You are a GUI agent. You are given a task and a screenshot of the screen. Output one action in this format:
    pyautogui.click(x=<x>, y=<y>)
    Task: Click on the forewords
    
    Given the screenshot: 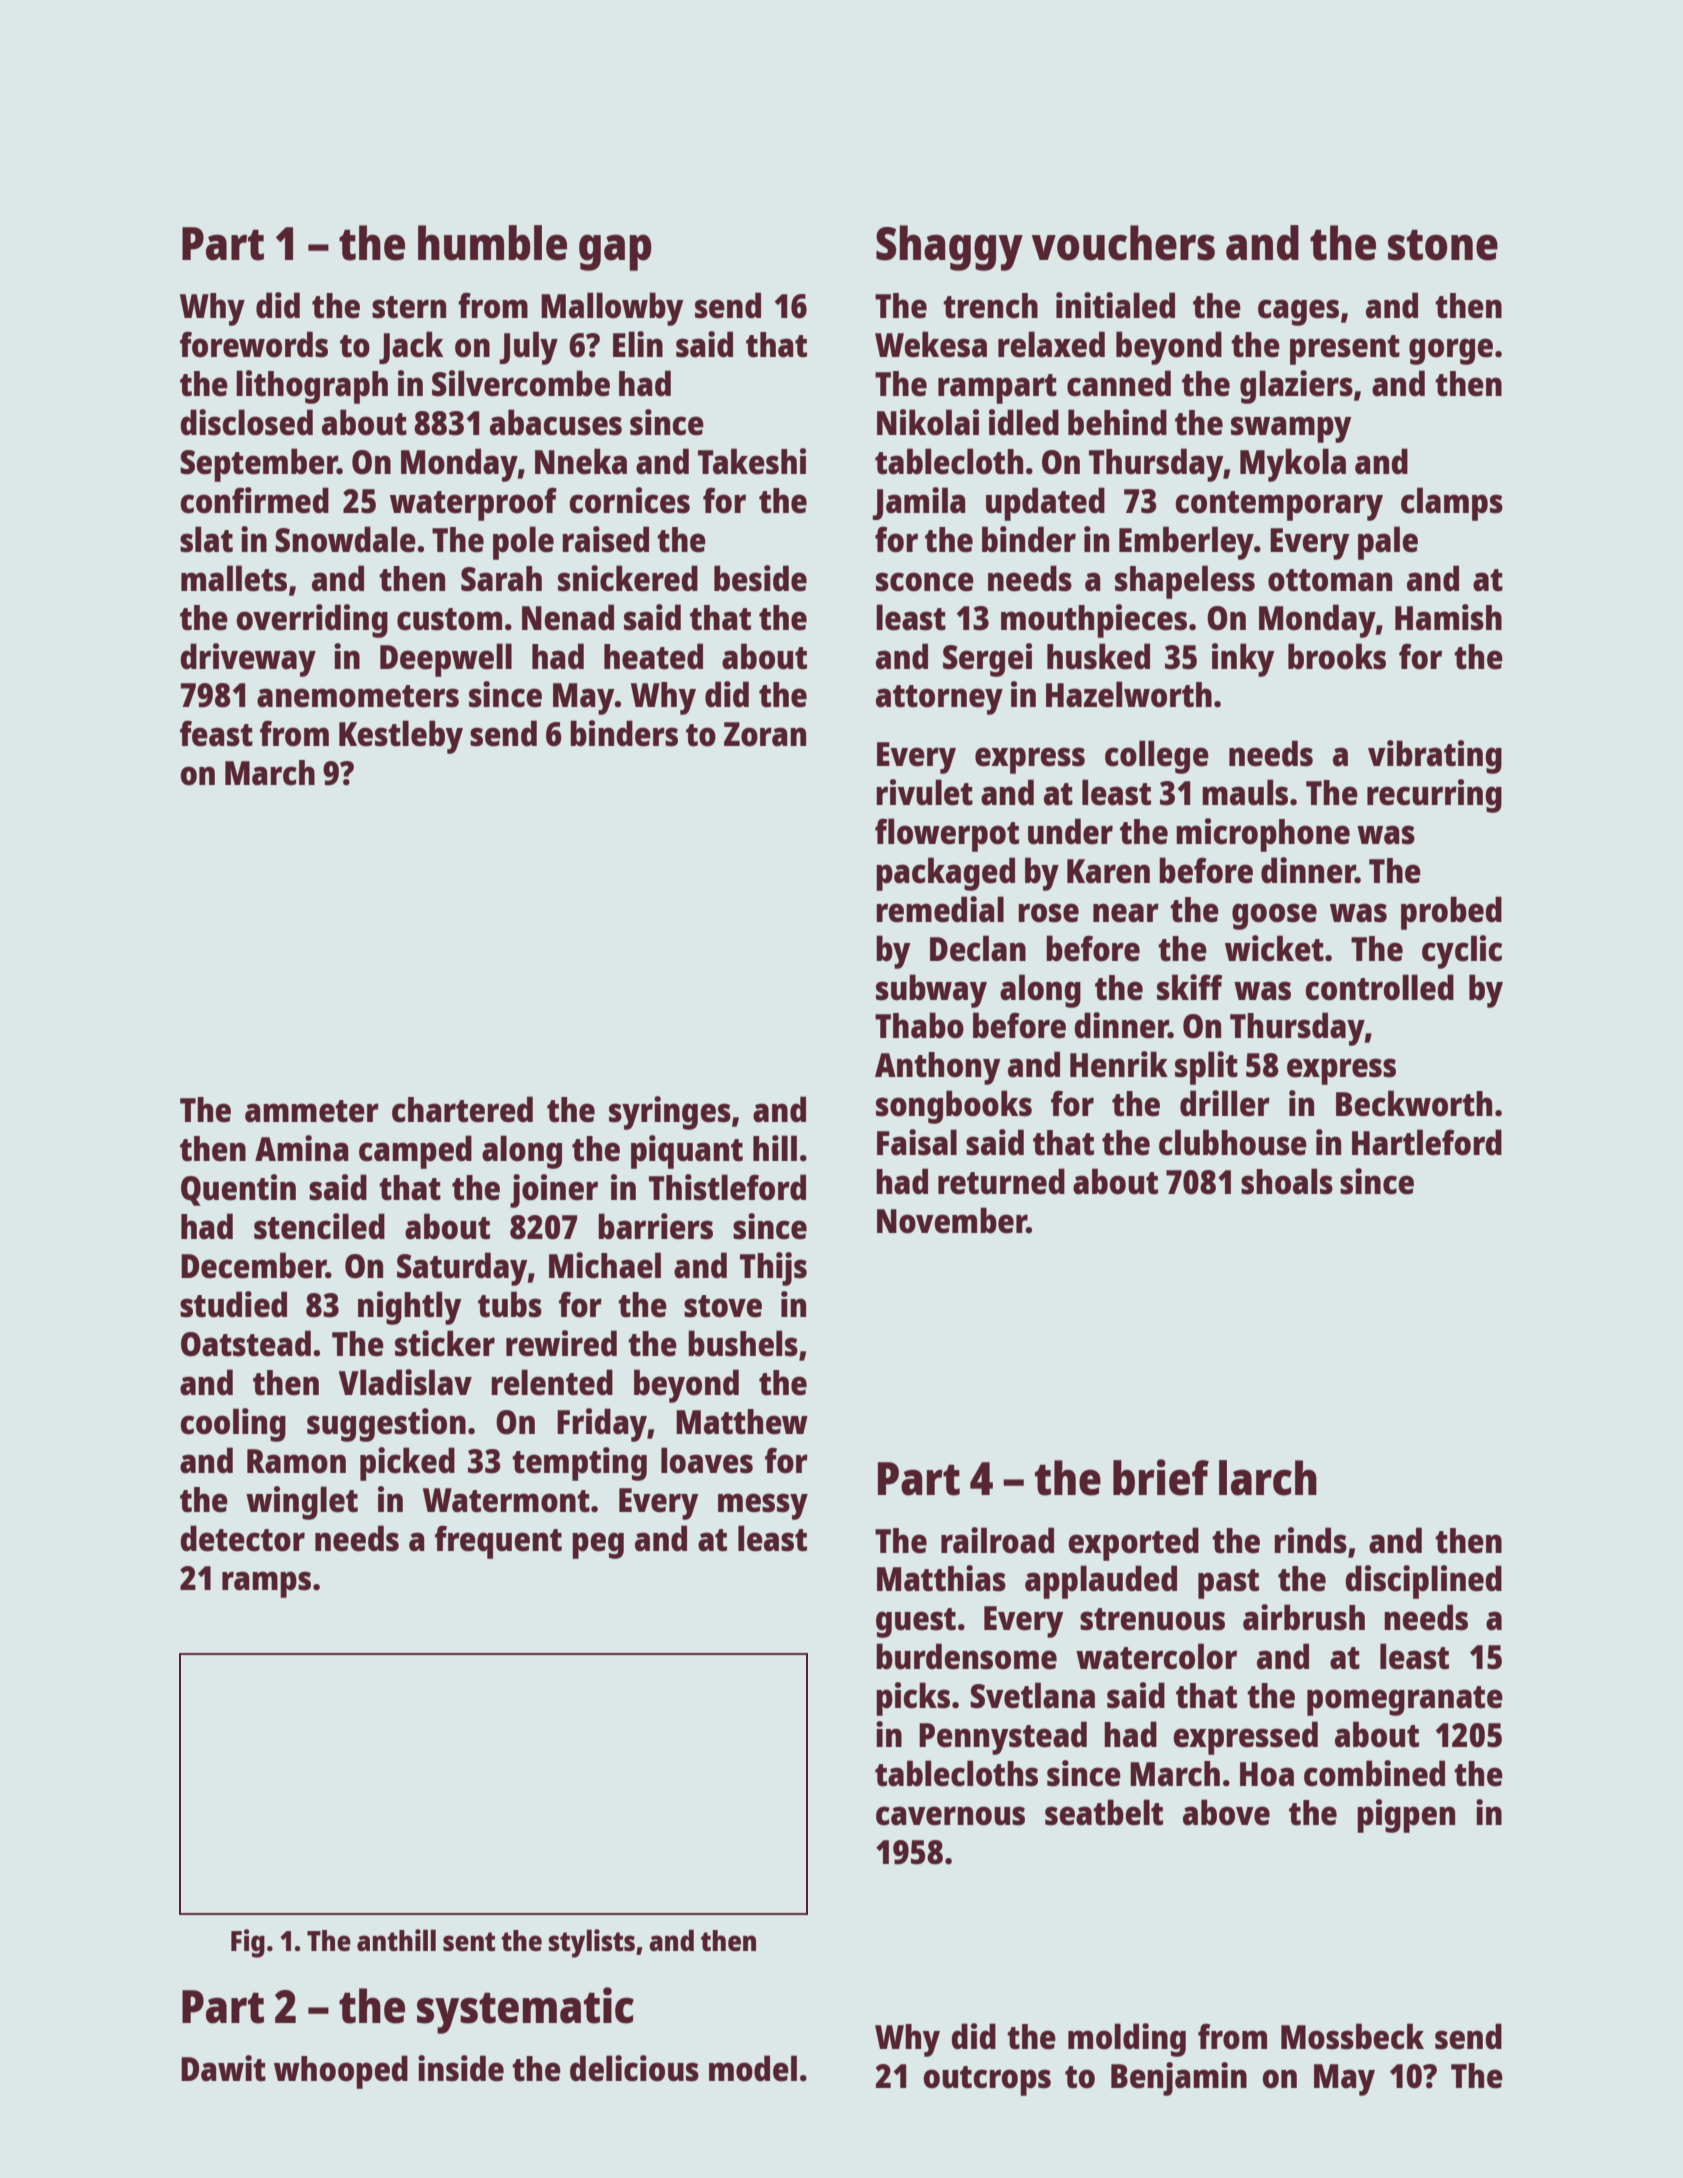 What is the action you would take?
    pyautogui.click(x=254, y=344)
